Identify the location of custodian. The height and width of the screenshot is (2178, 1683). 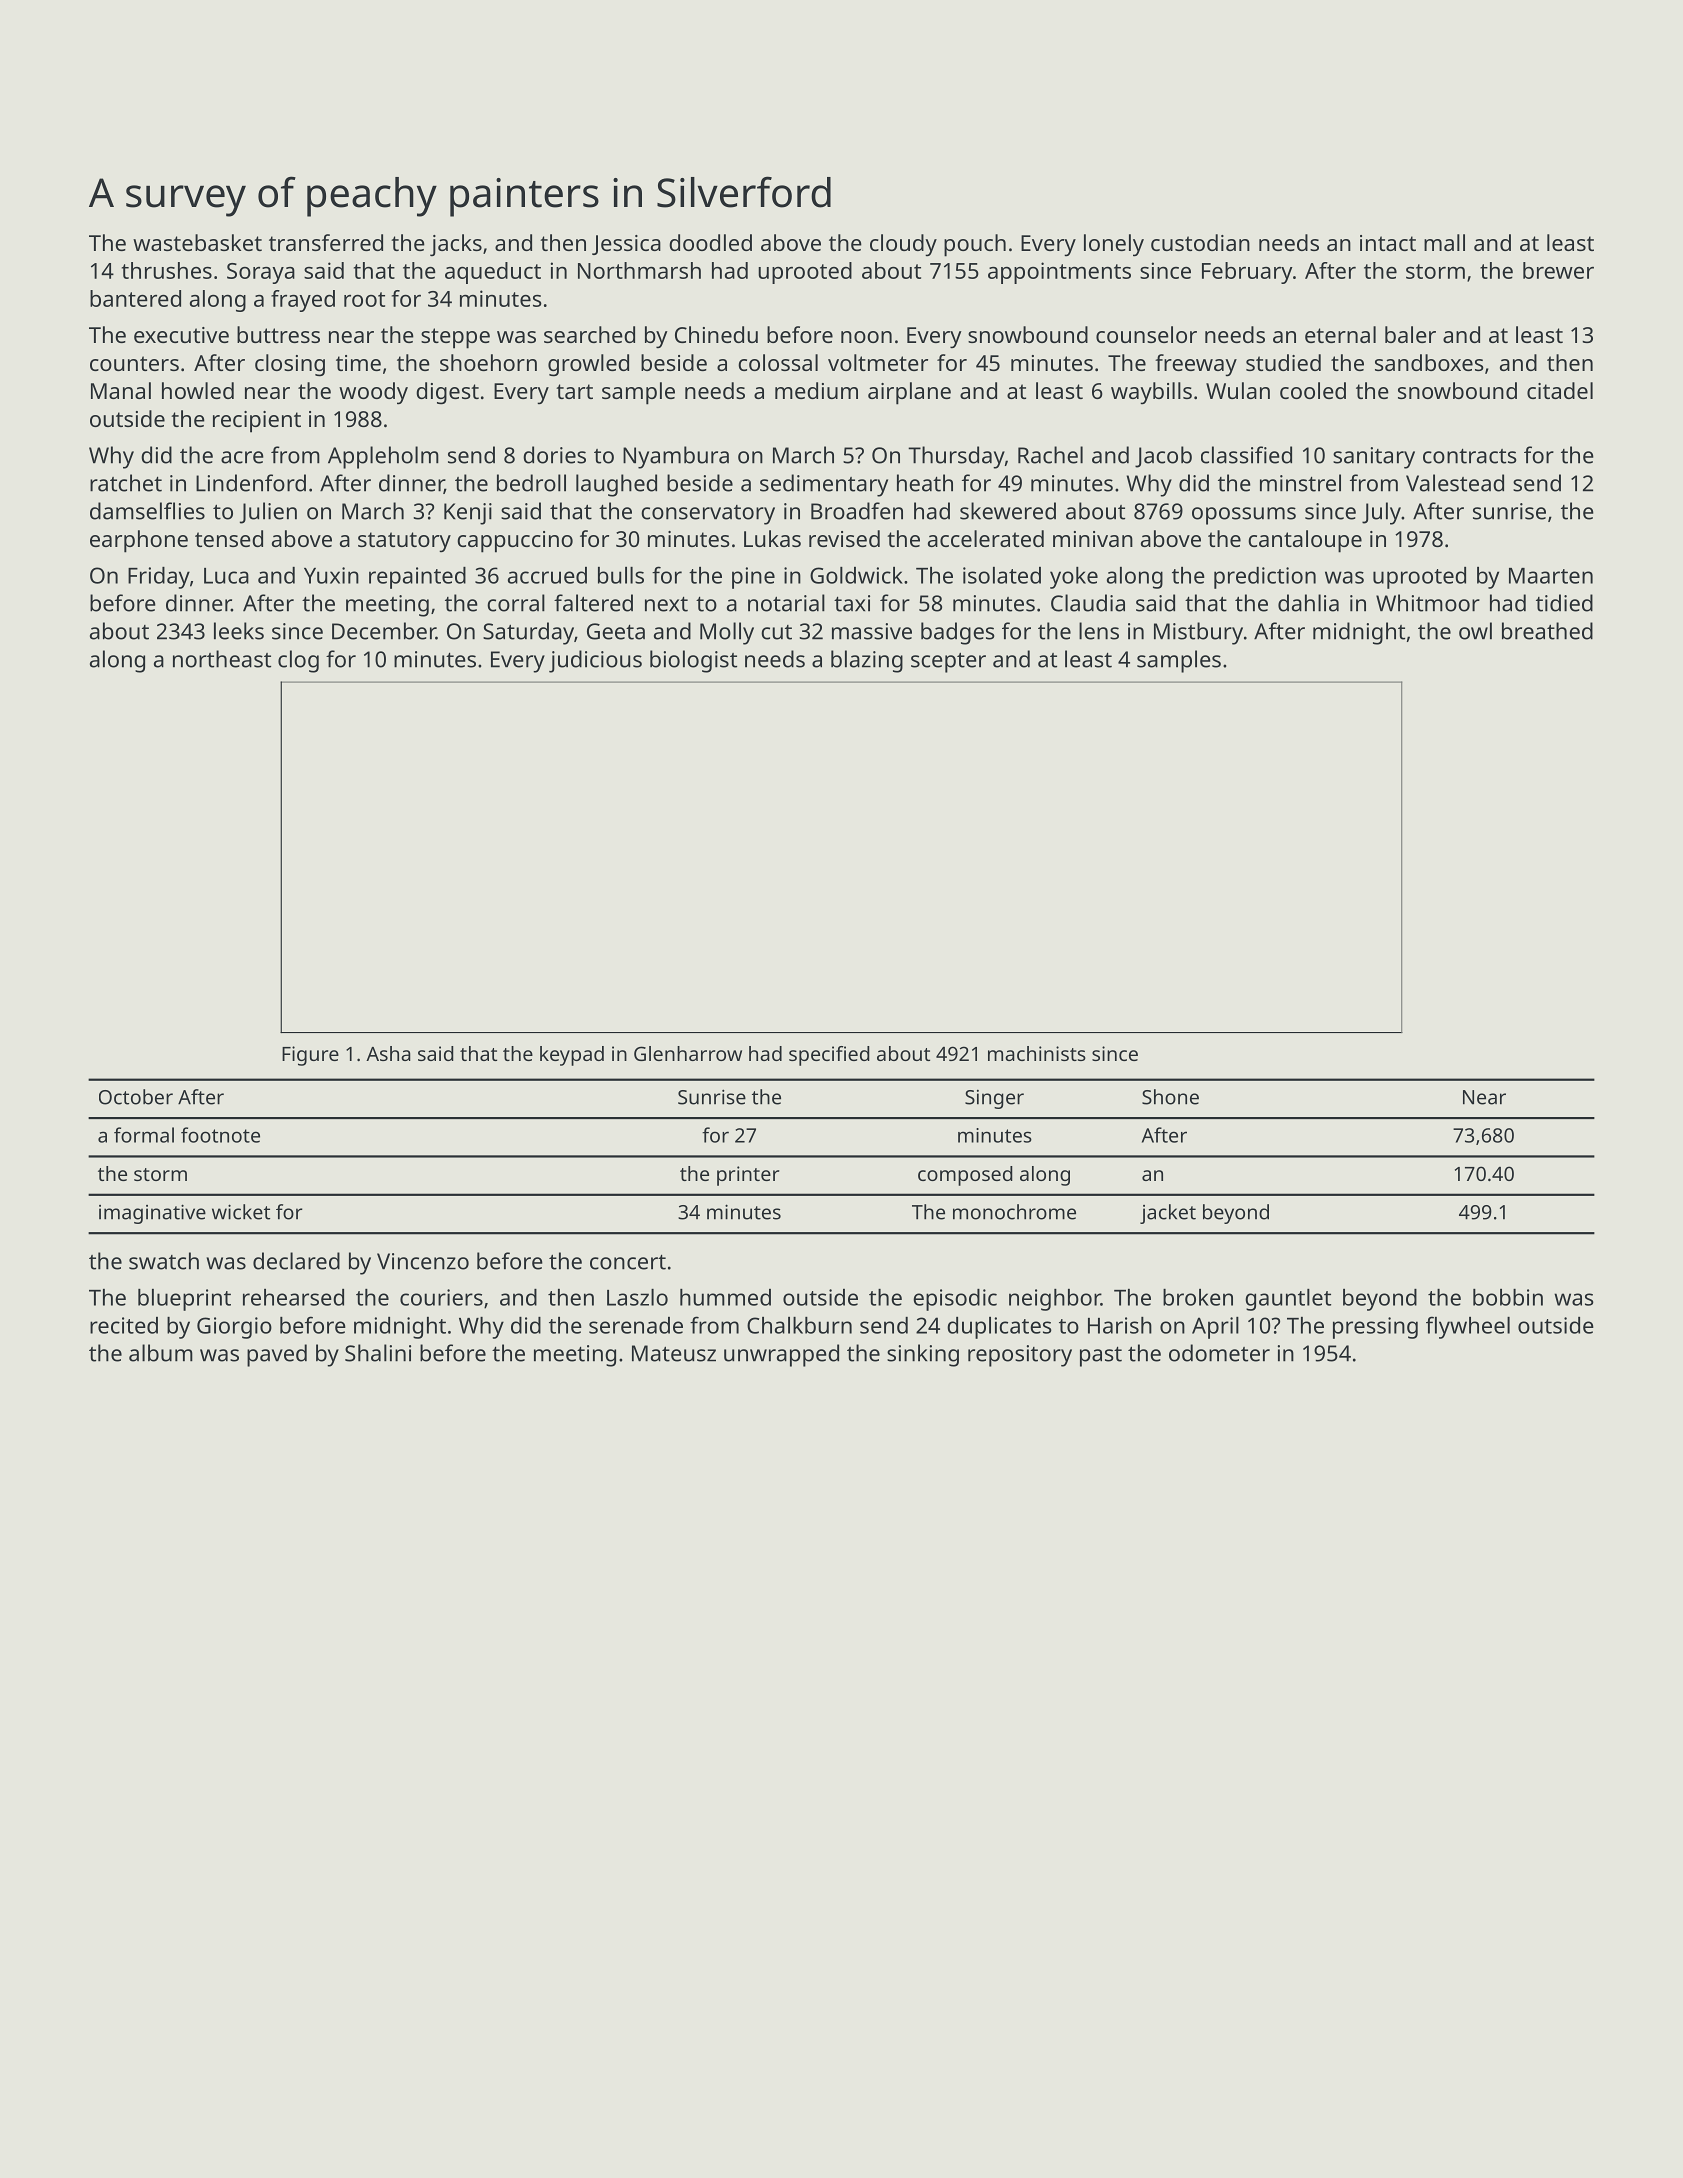
(1200, 242).
